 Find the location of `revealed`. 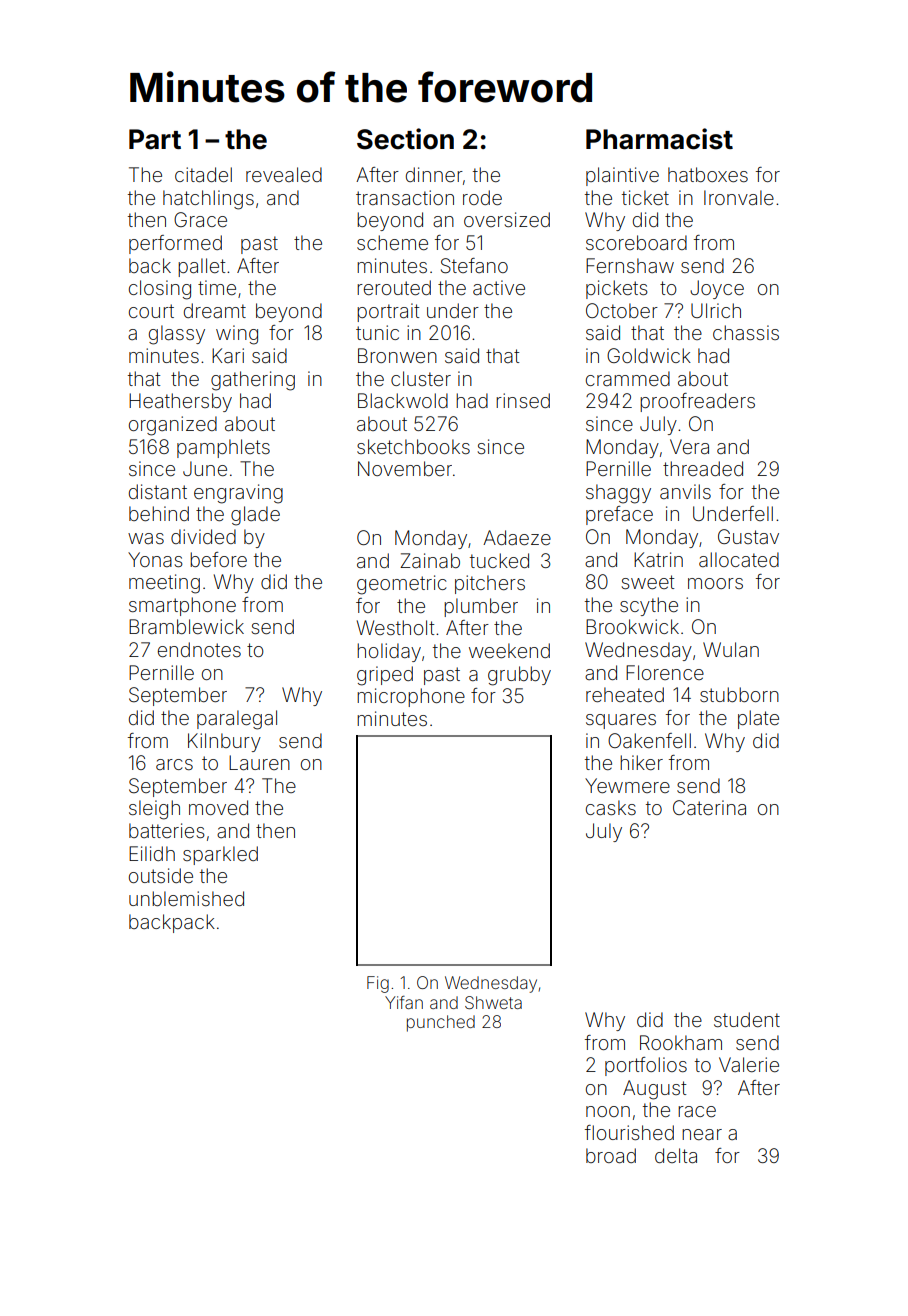

revealed is located at coordinates (284, 174).
